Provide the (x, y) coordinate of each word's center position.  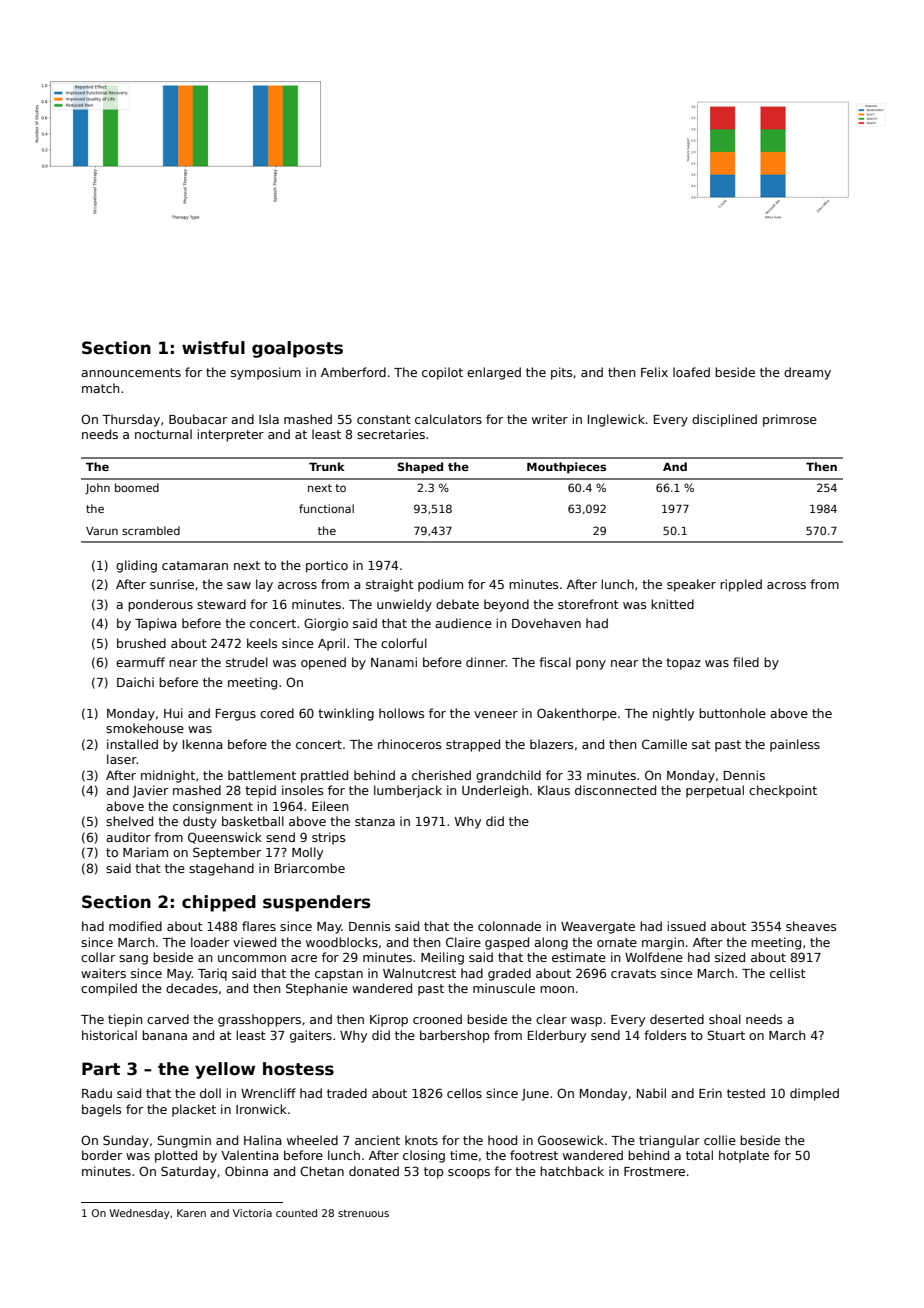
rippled (741, 585)
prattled (324, 776)
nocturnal (163, 434)
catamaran (195, 565)
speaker (691, 585)
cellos (464, 1093)
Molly (307, 853)
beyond (506, 605)
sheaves (811, 926)
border (102, 1155)
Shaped (420, 468)
